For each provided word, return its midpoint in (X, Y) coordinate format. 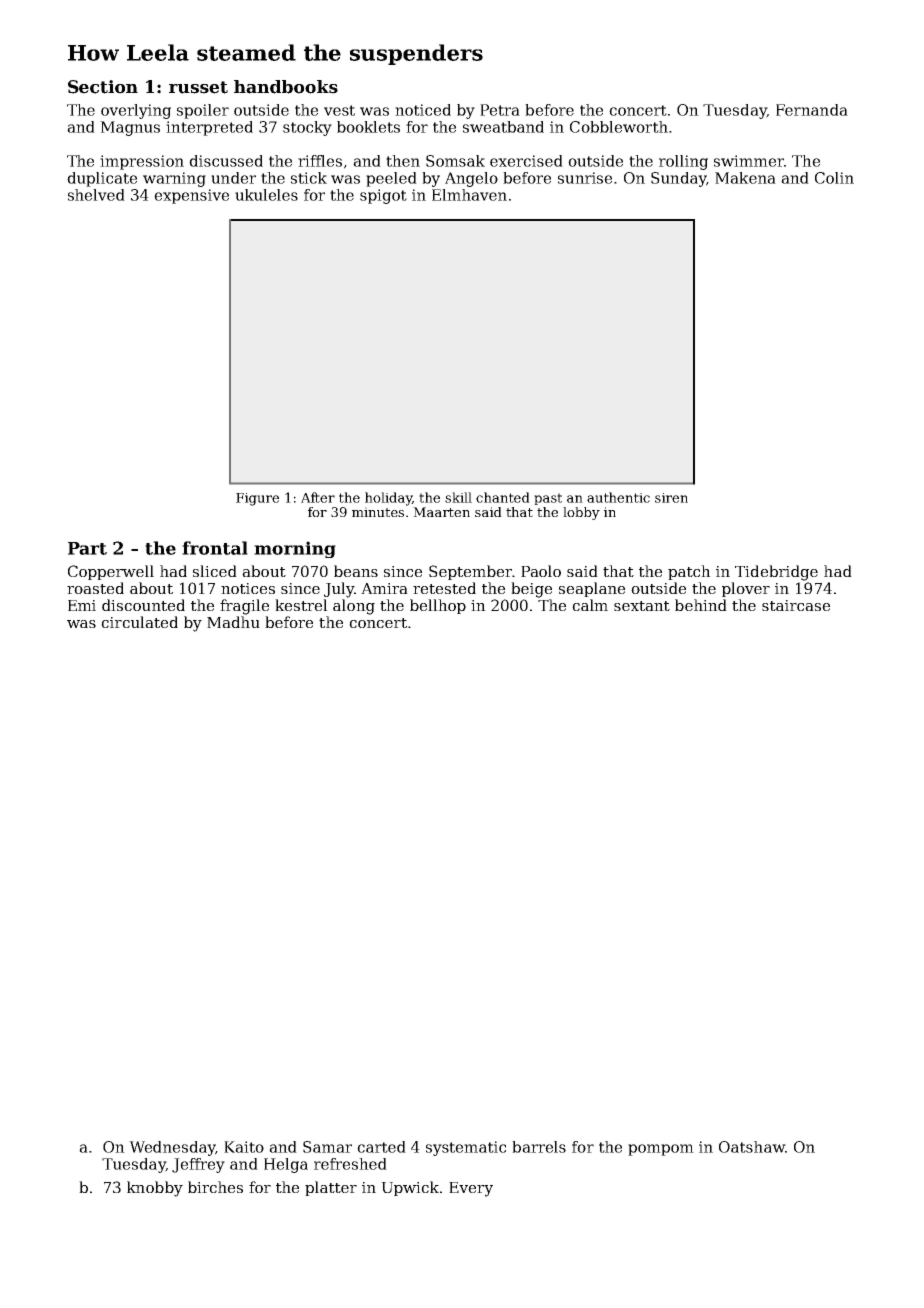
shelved (96, 195)
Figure (257, 499)
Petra (500, 110)
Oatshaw (752, 1147)
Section (103, 87)
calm (590, 605)
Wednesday (172, 1148)
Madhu (233, 622)
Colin (834, 178)
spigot (383, 196)
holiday (388, 499)
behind (701, 605)
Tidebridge (776, 573)
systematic (466, 1148)
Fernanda (812, 110)
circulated (139, 622)
